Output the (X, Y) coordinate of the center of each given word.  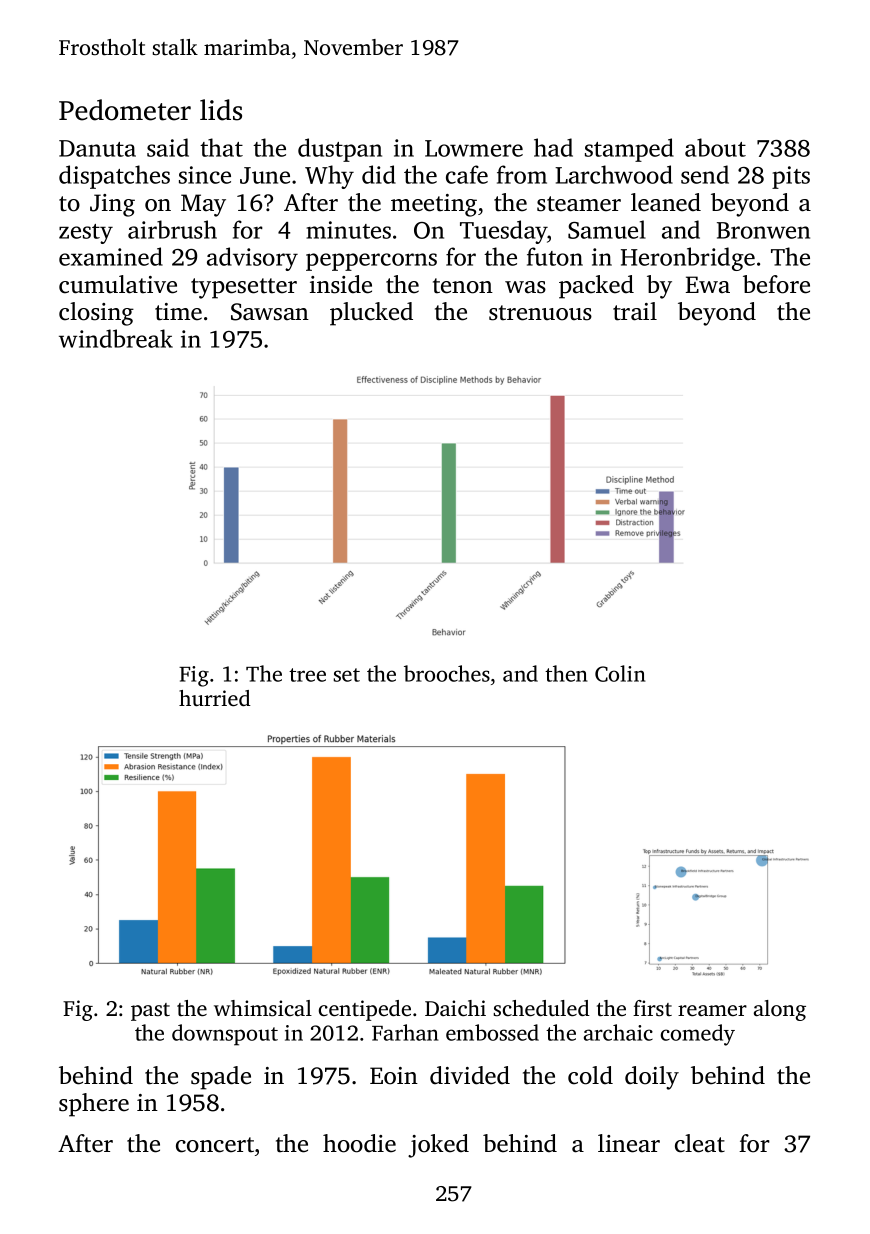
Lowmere (474, 148)
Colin (620, 673)
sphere (94, 1105)
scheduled (541, 1008)
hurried (215, 698)
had (553, 147)
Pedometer (125, 110)
